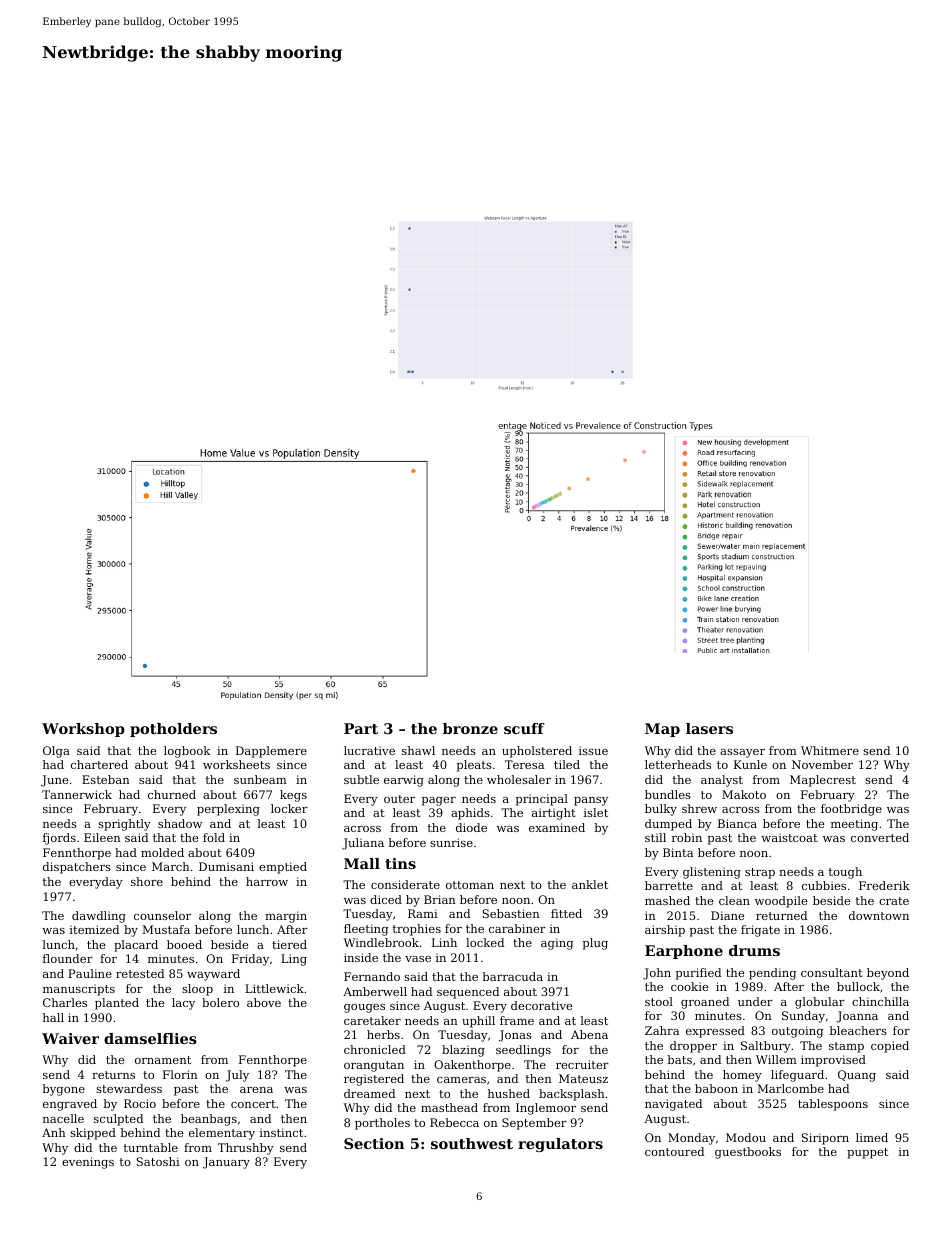  Describe the element at coordinates (118, 1120) in the document. I see `sculpted` at that location.
